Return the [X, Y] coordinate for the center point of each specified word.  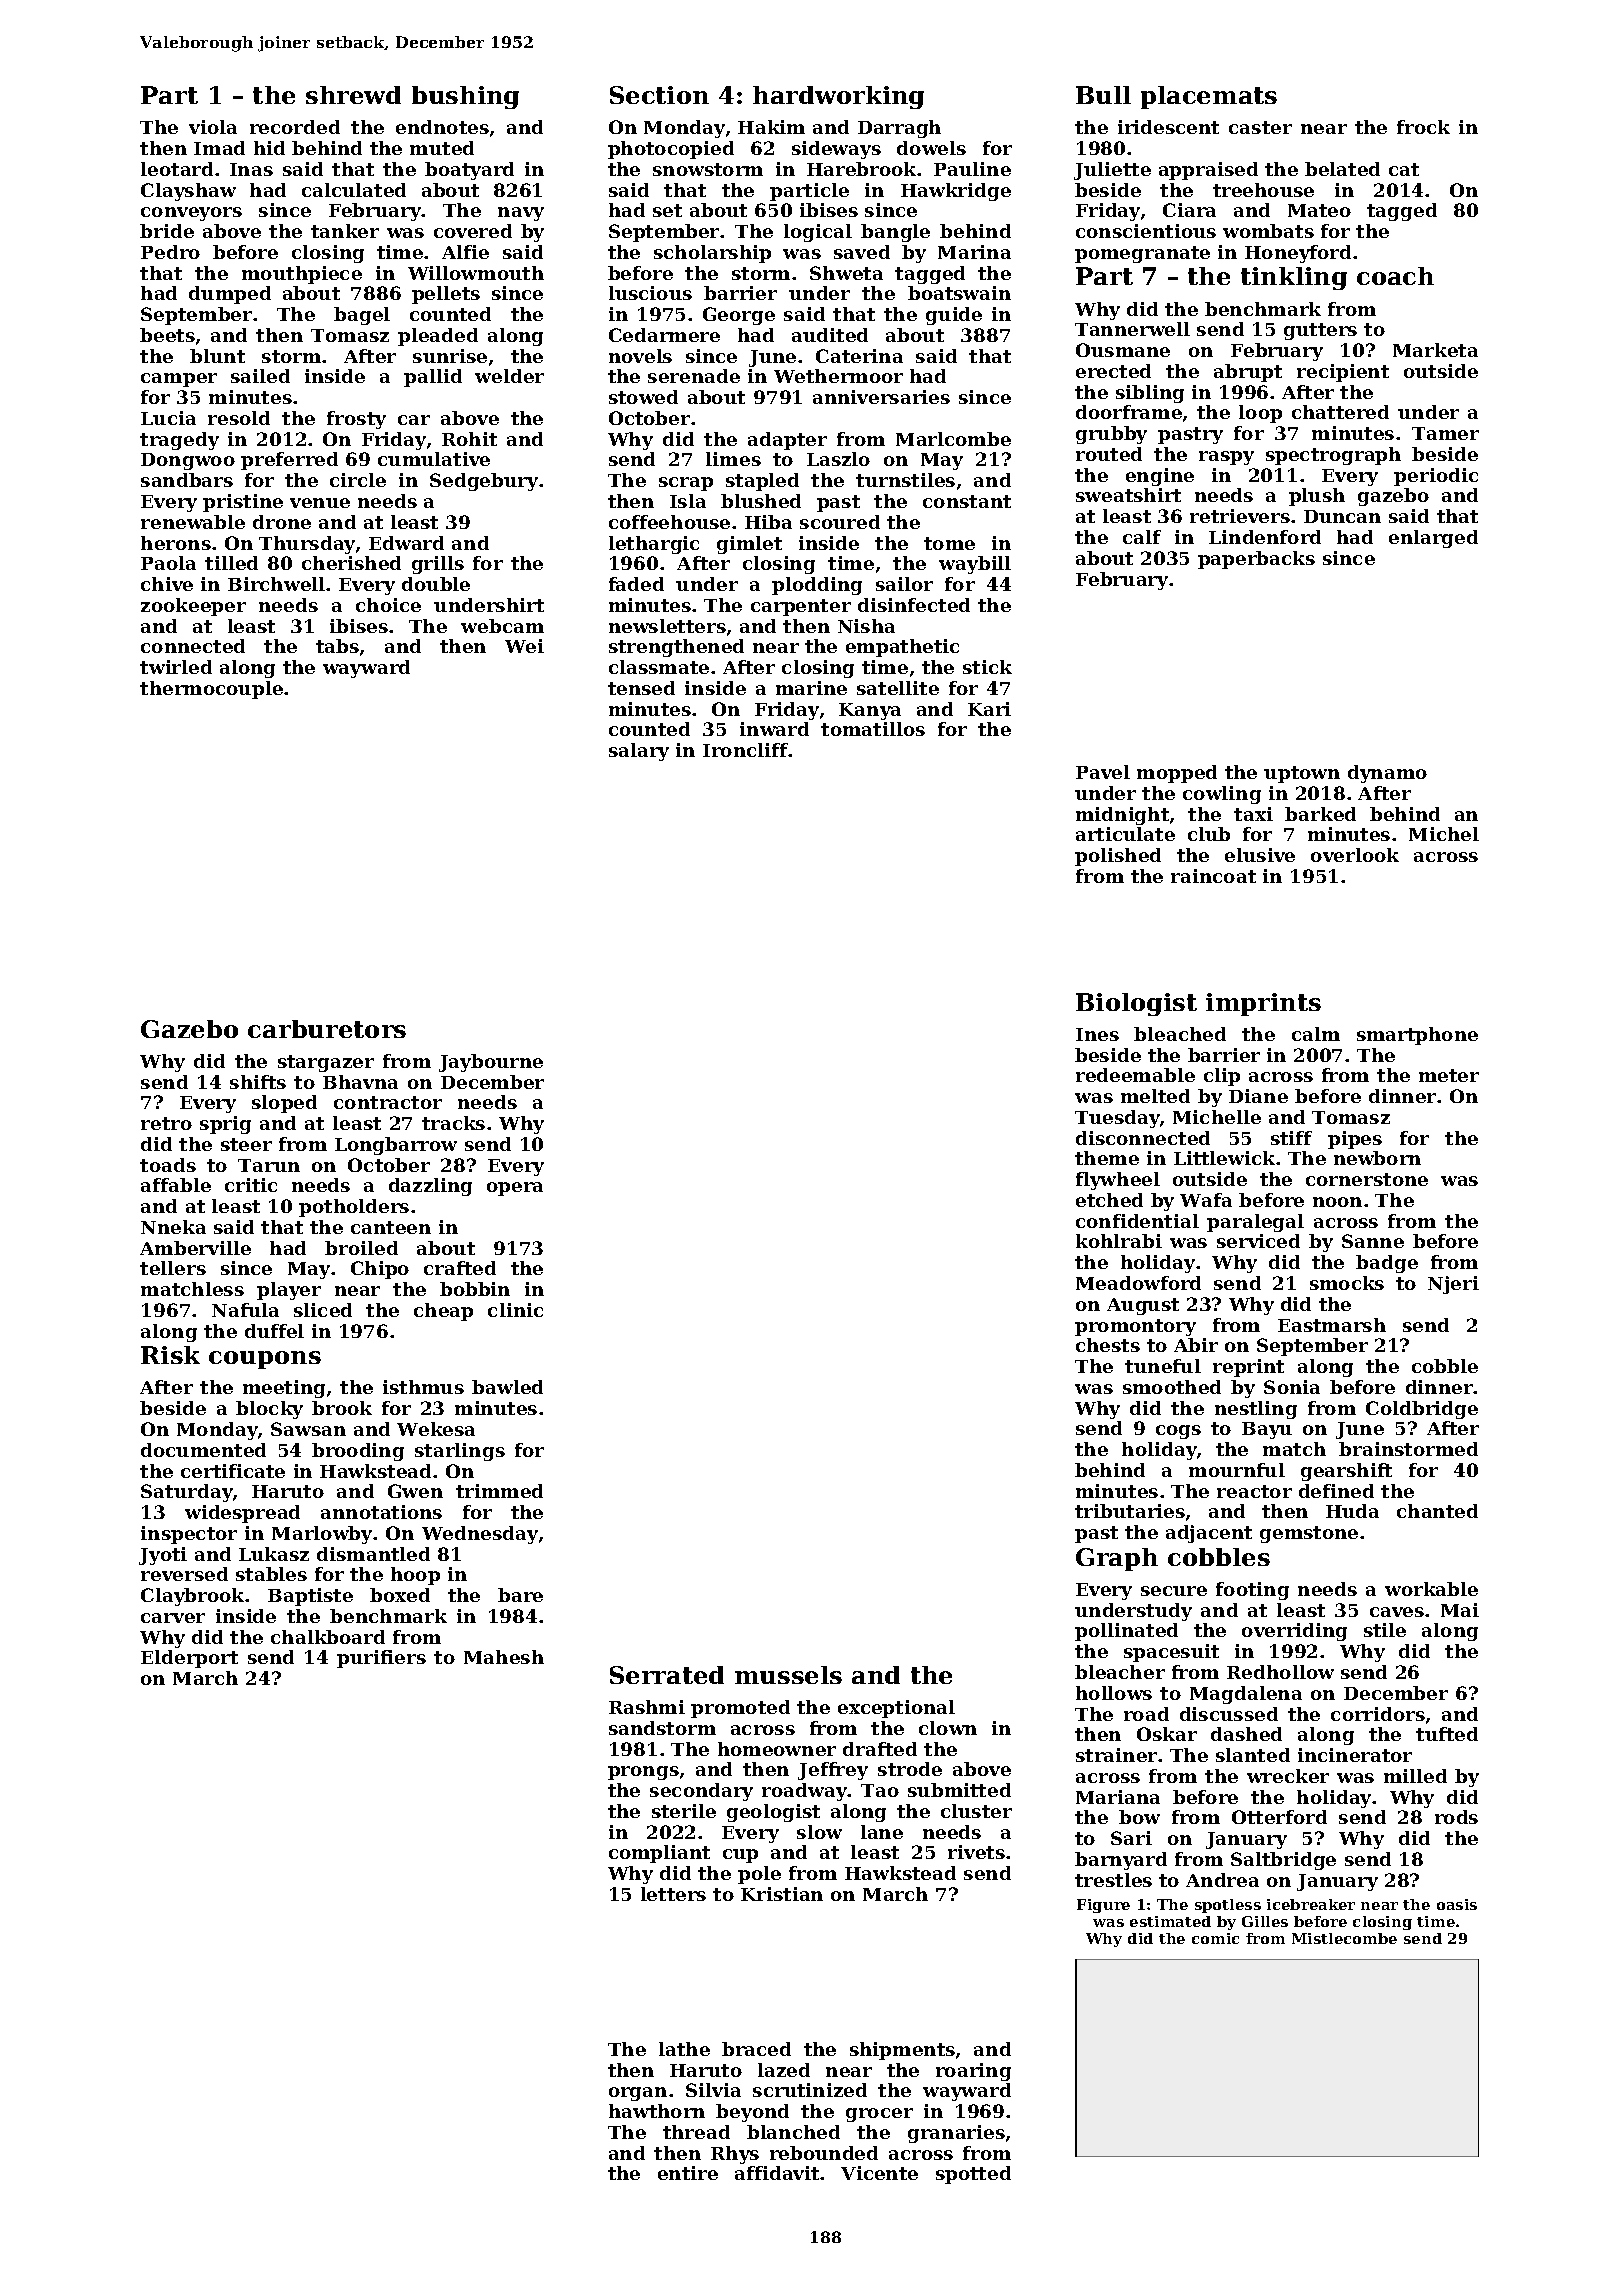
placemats [1209, 97]
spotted [973, 2175]
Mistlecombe [1344, 1938]
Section [659, 95]
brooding [358, 1452]
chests [1108, 1345]
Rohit [469, 439]
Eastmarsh [1332, 1325]
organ [638, 2094]
